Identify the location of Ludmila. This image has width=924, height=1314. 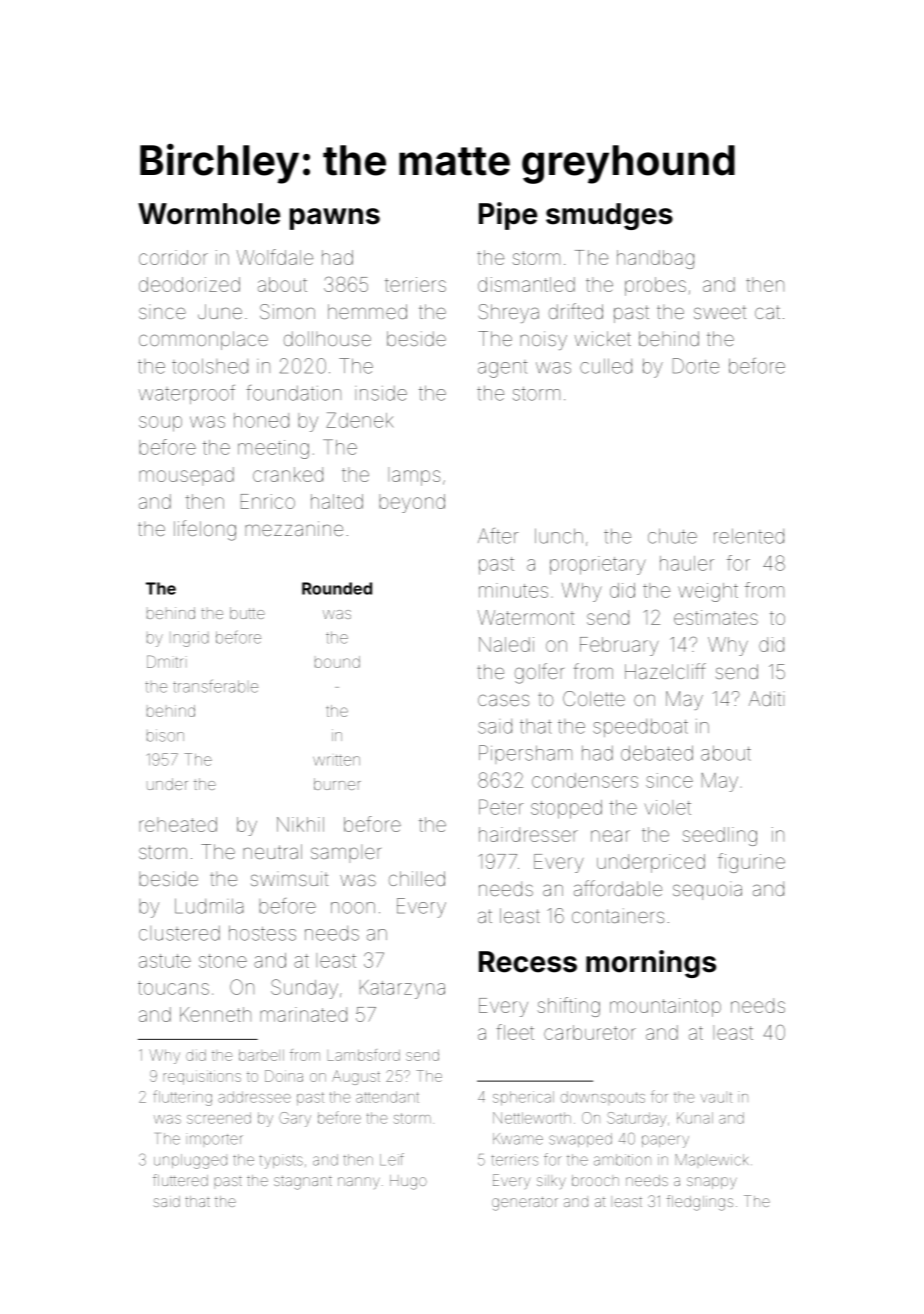
(209, 906).
